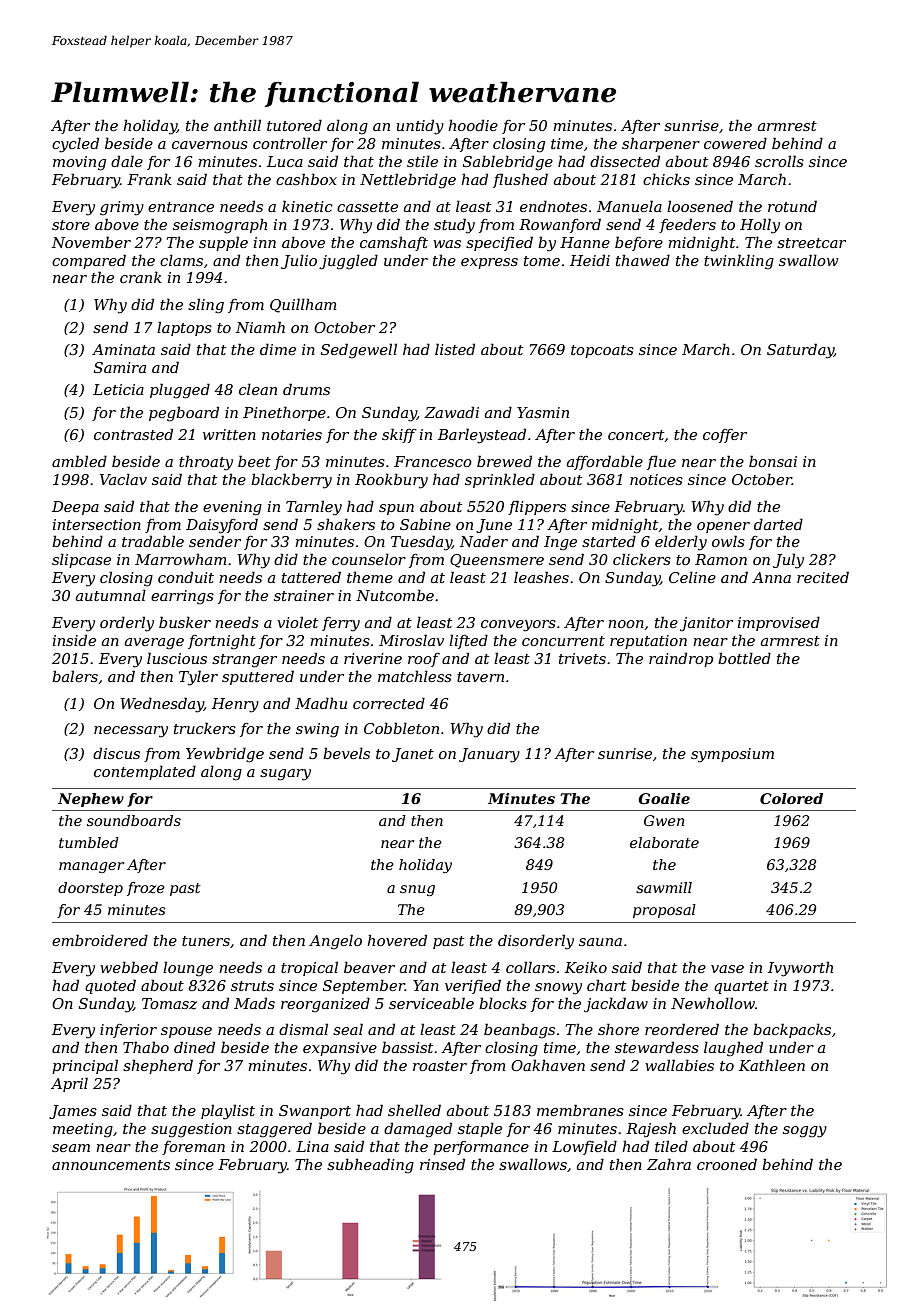  What do you see at coordinates (473, 986) in the page?
I see `verified` at bounding box center [473, 986].
